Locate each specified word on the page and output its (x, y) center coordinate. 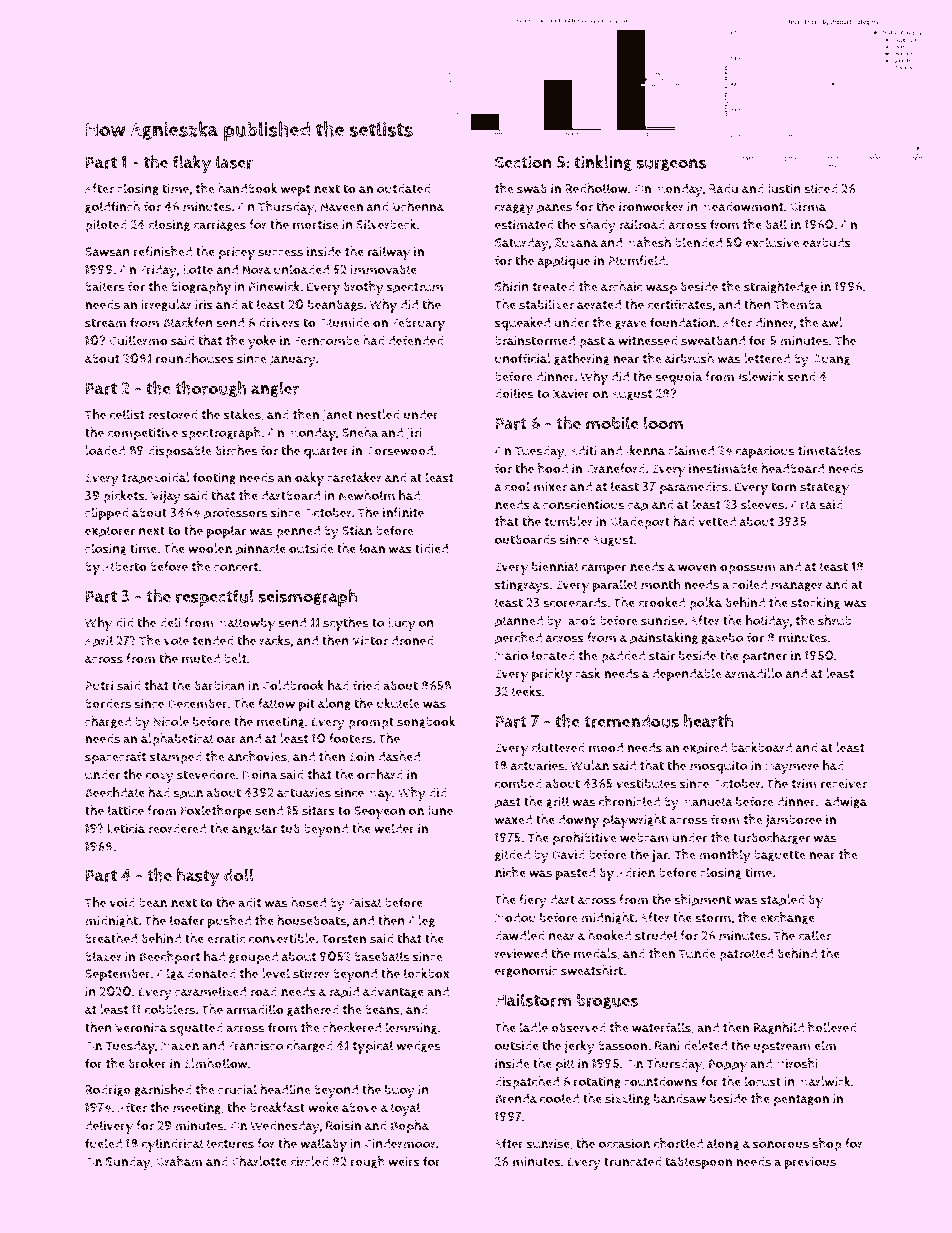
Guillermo (138, 340)
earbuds (827, 242)
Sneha (360, 432)
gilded (512, 855)
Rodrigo (108, 1090)
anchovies (257, 756)
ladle (534, 1027)
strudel (656, 935)
